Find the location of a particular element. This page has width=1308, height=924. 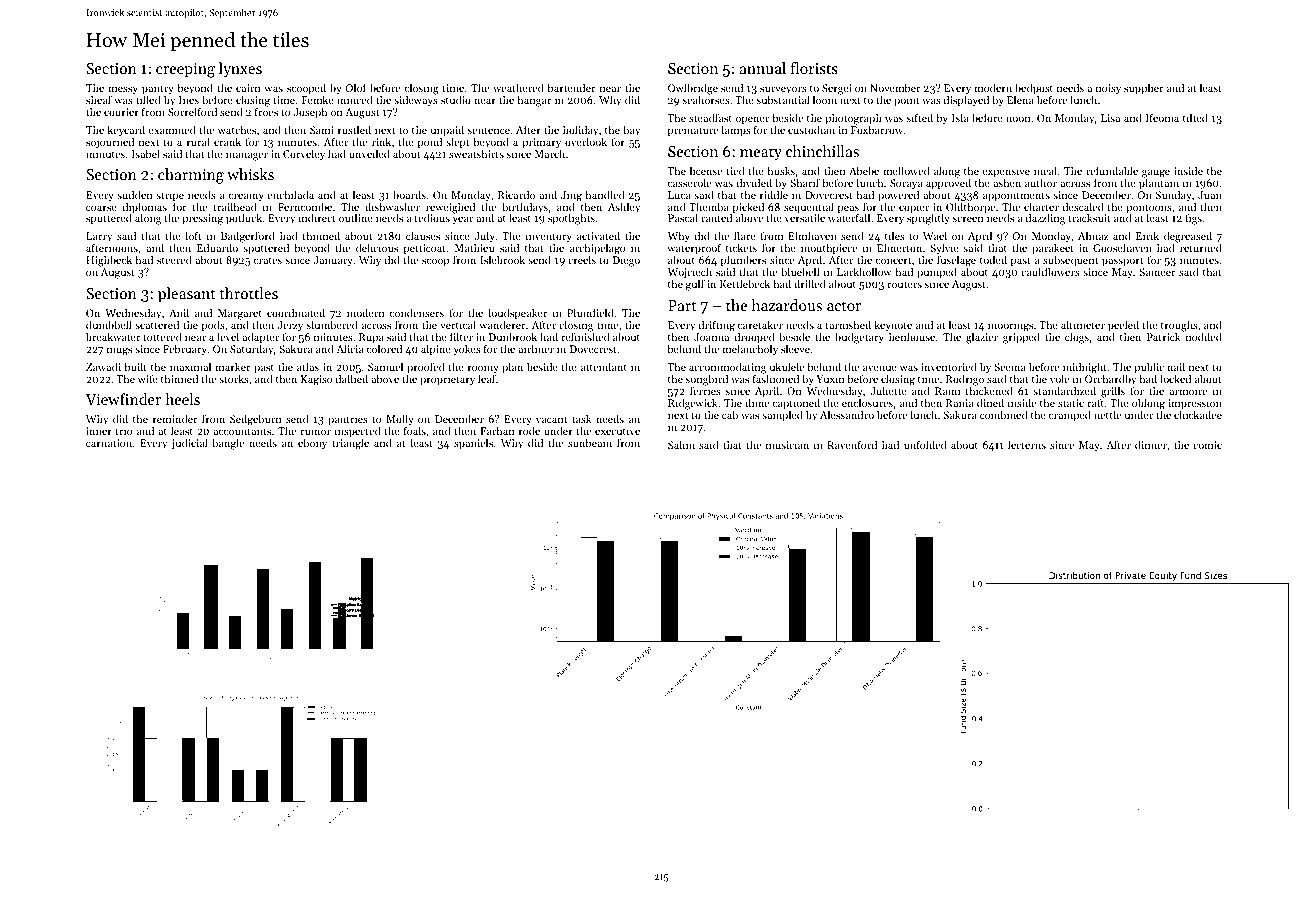

Jing is located at coordinates (571, 196).
